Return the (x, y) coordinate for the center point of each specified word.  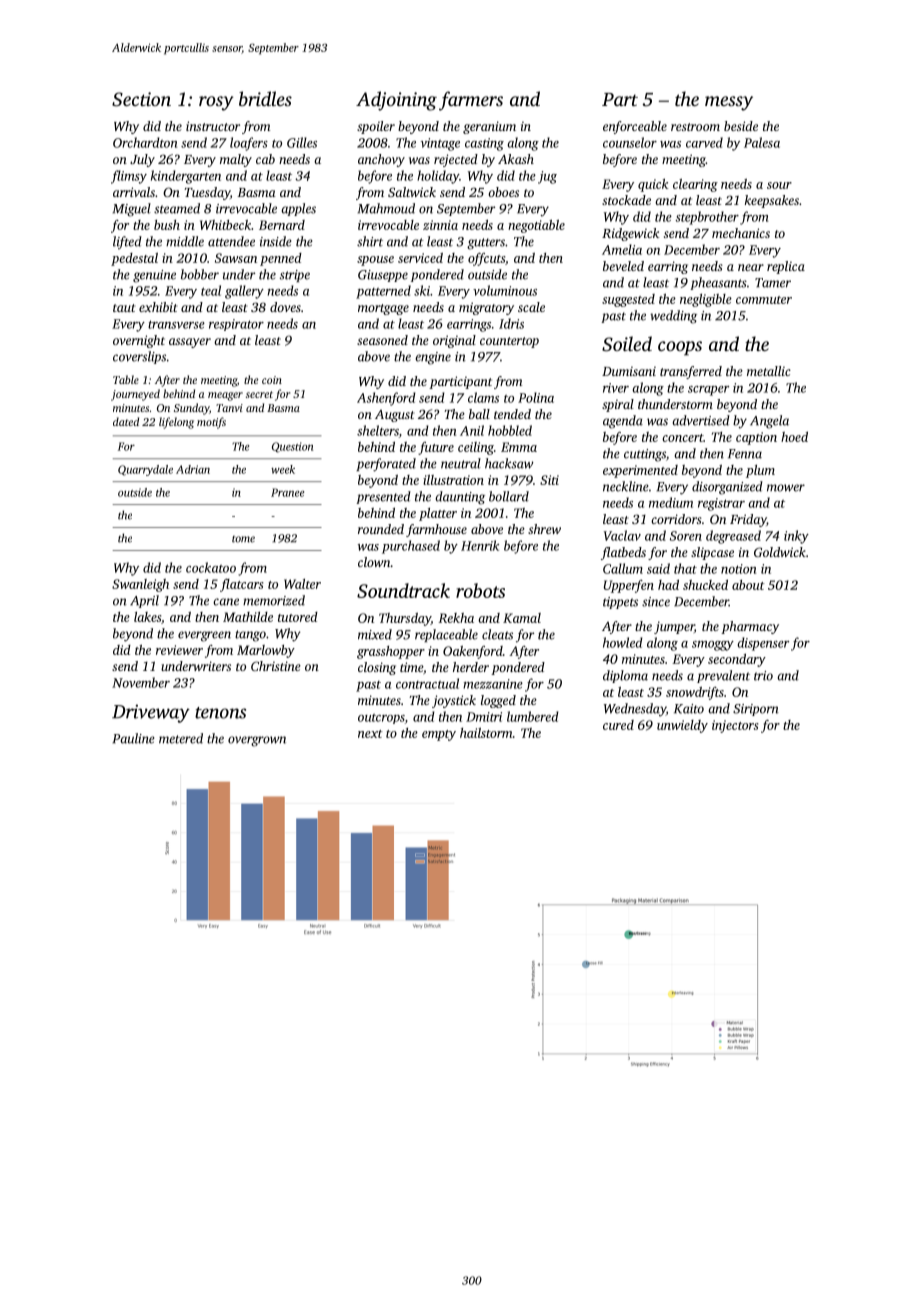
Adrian (193, 469)
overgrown (257, 741)
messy (729, 103)
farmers (471, 101)
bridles (265, 98)
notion (738, 569)
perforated (386, 465)
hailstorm (486, 733)
